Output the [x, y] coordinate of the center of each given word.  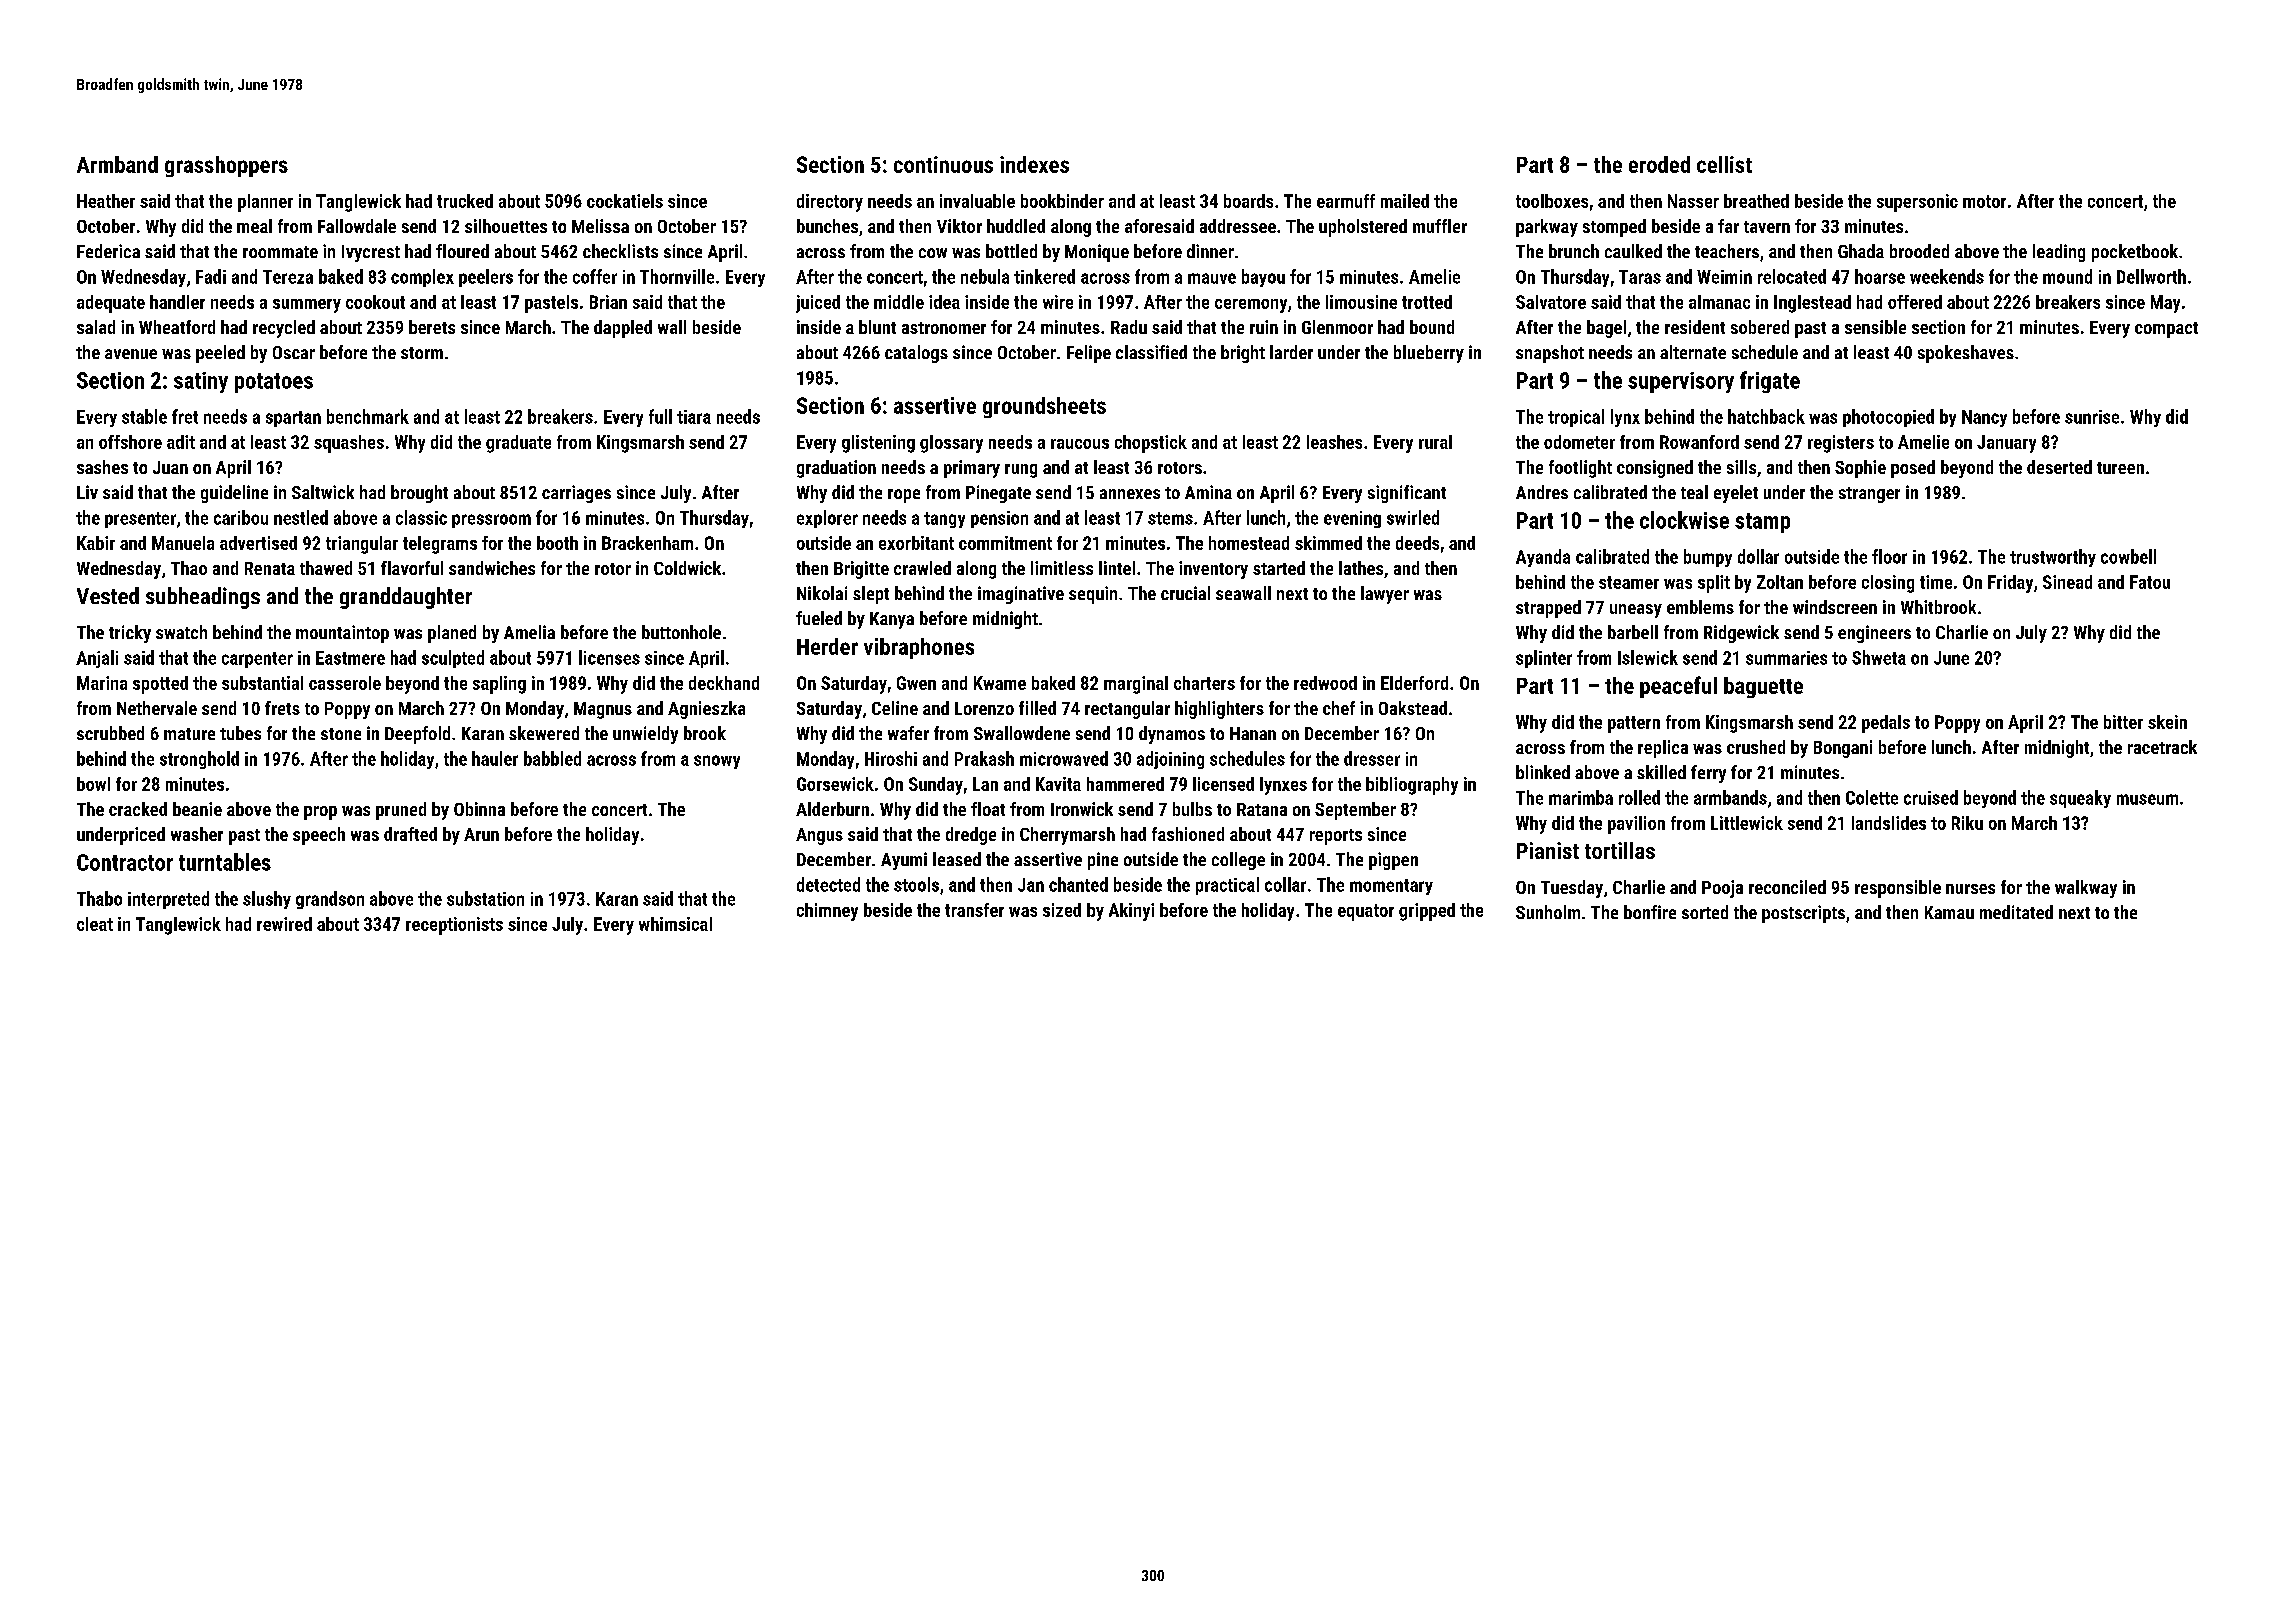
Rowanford [1699, 442]
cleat [95, 924]
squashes [349, 444]
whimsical [675, 924]
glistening [878, 444]
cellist [1724, 164]
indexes [1034, 164]
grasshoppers [226, 166]
